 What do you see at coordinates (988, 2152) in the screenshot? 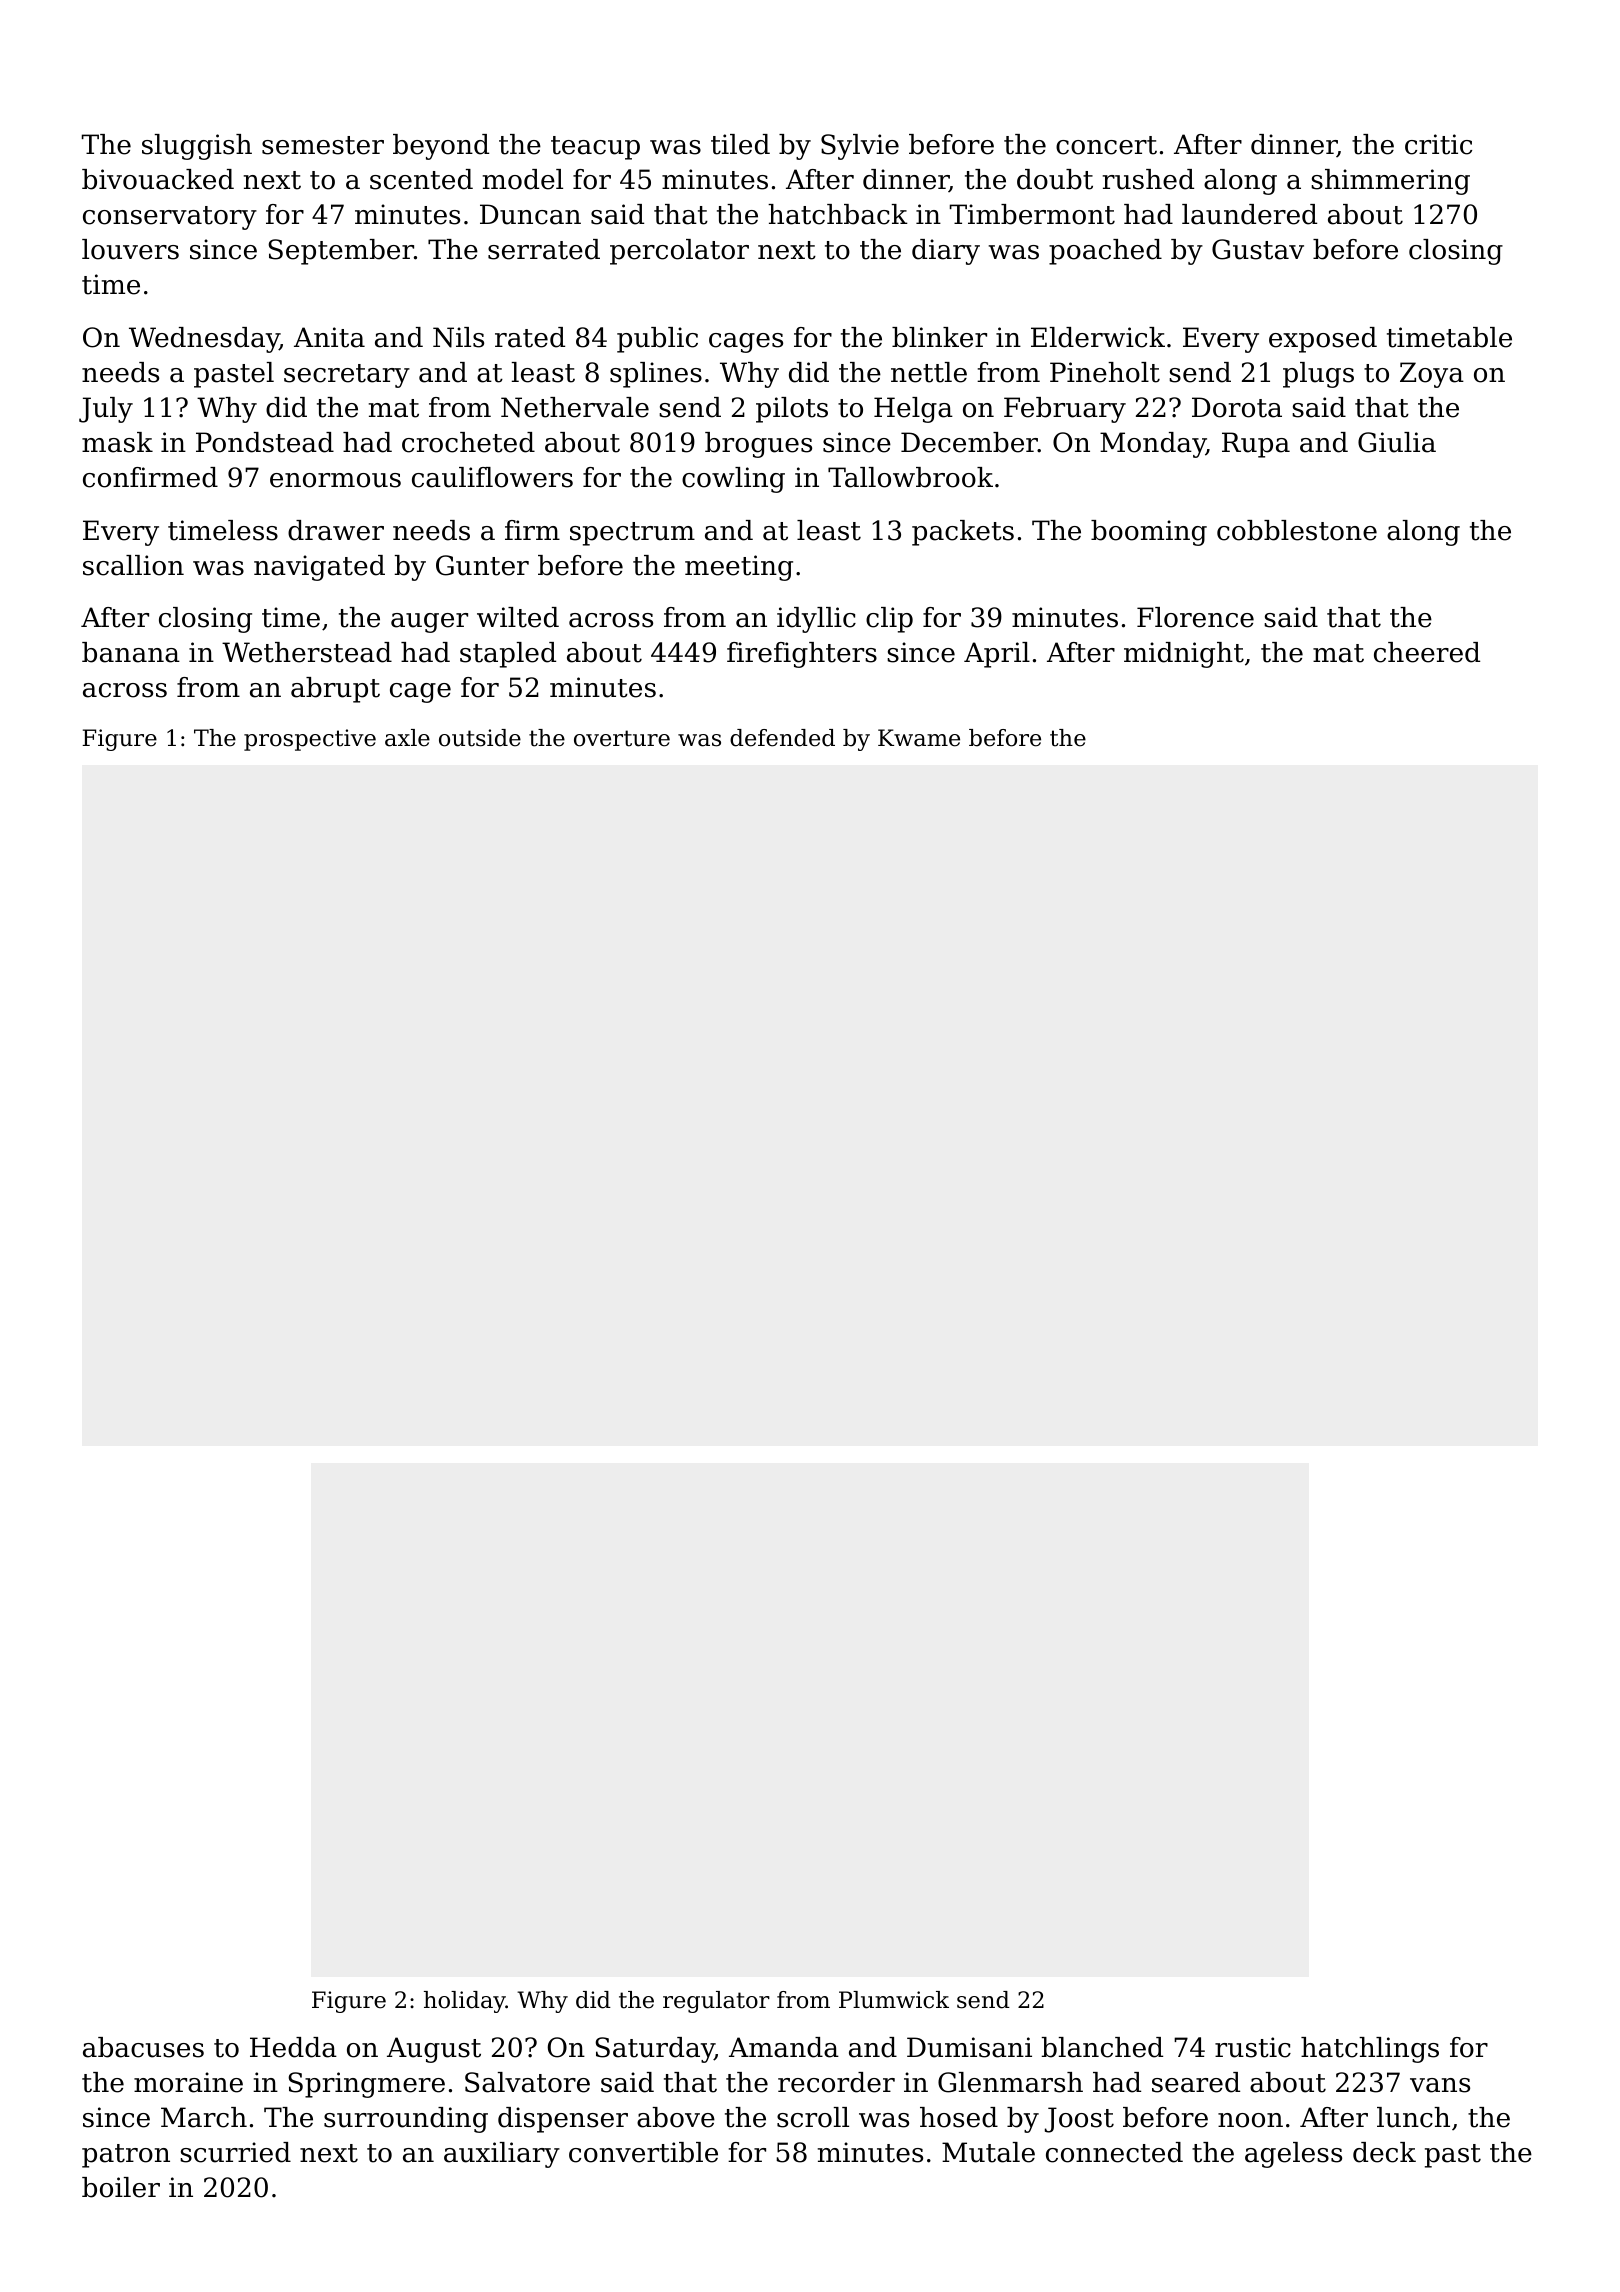
I see `Mutale` at bounding box center [988, 2152].
